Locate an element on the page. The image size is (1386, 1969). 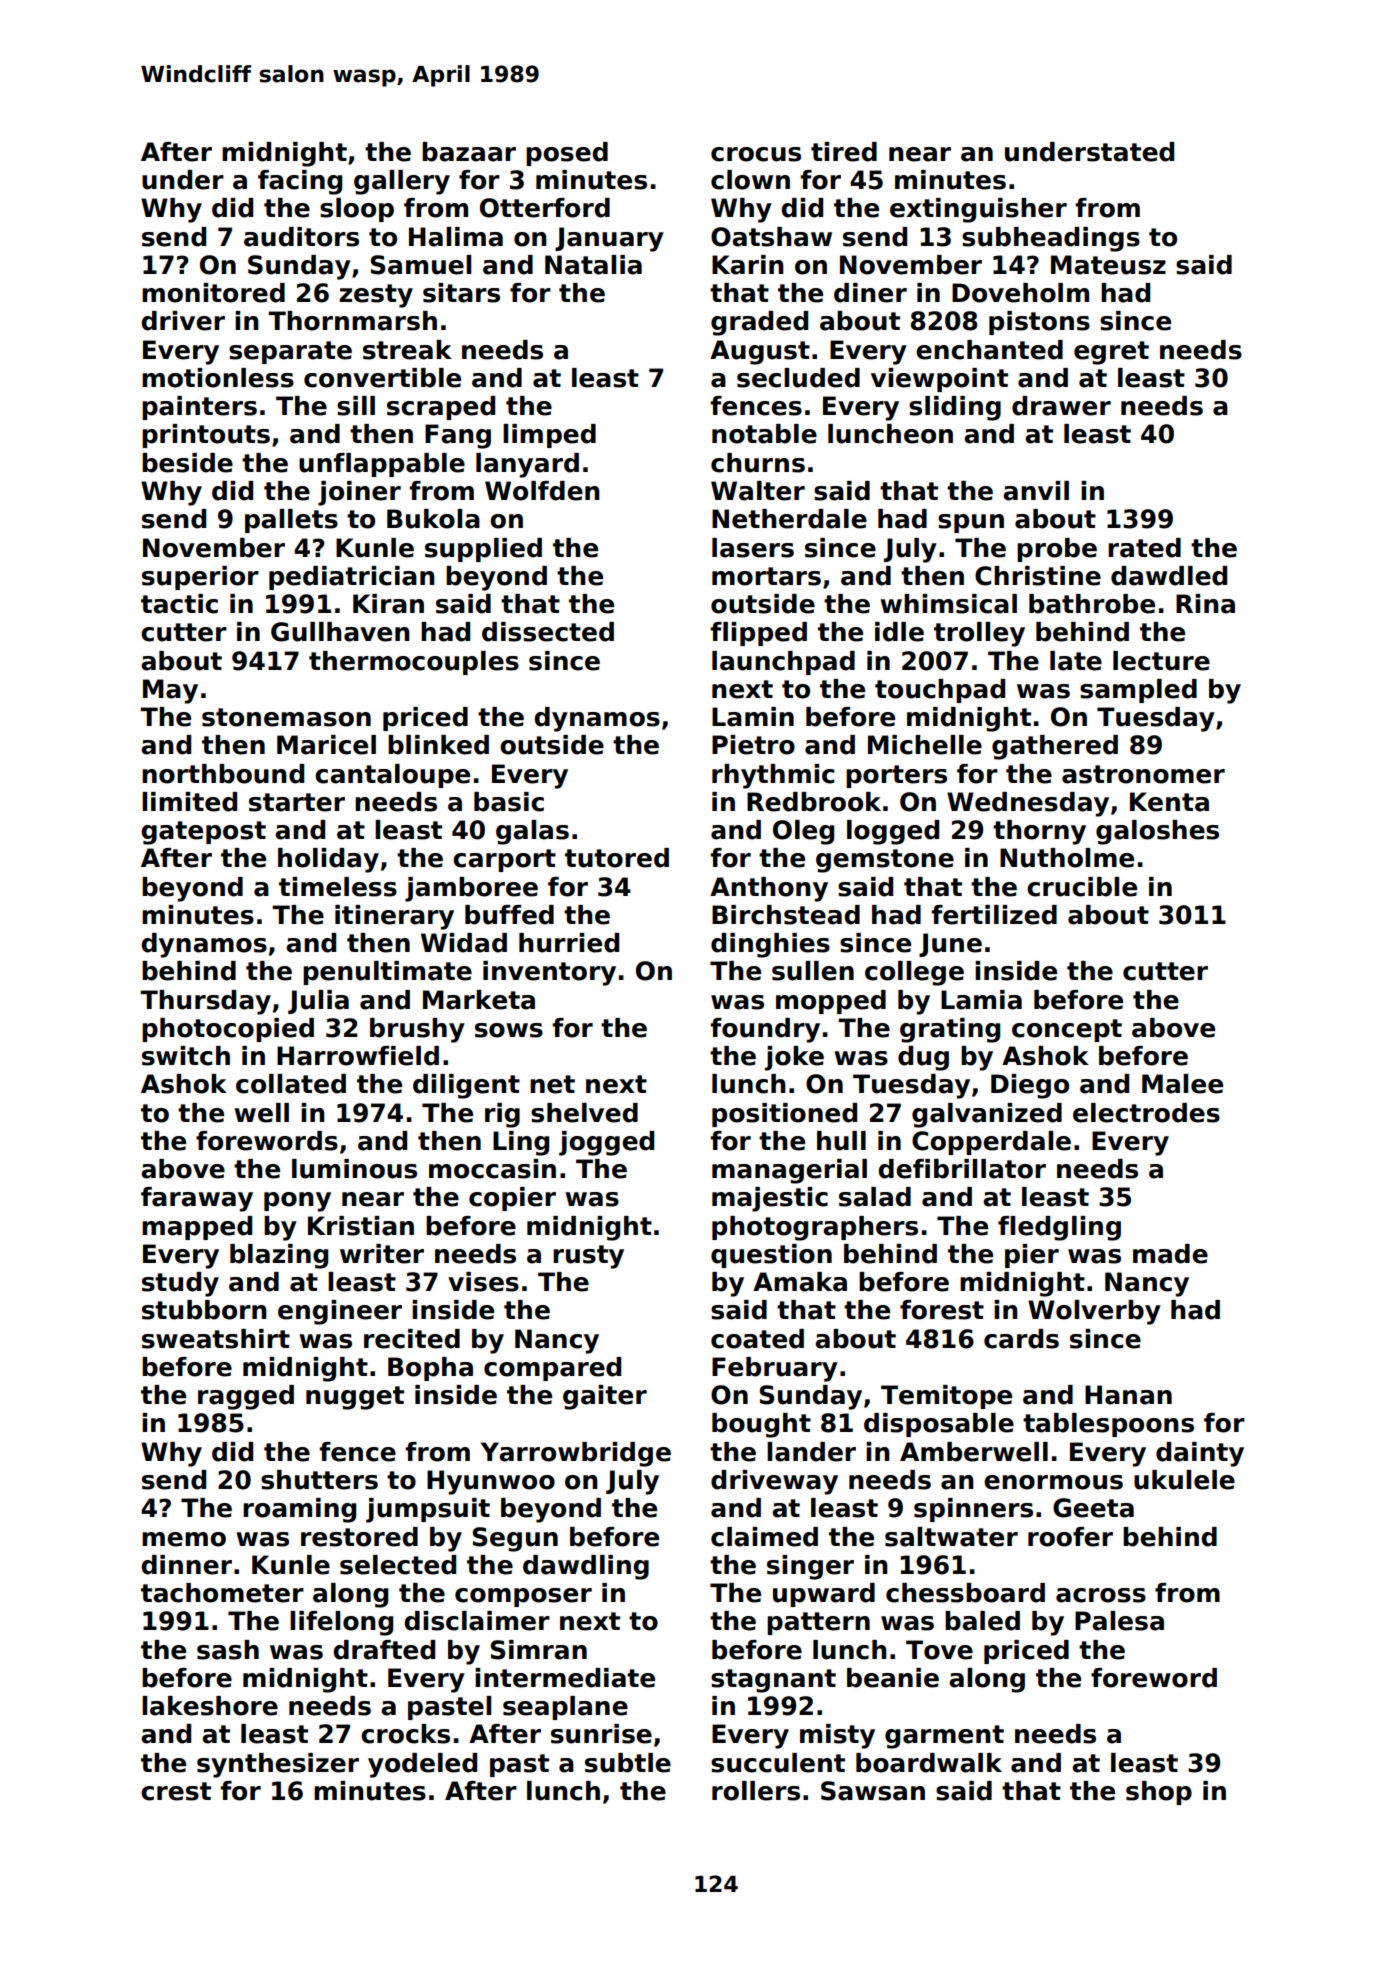
blinked is located at coordinates (438, 745).
